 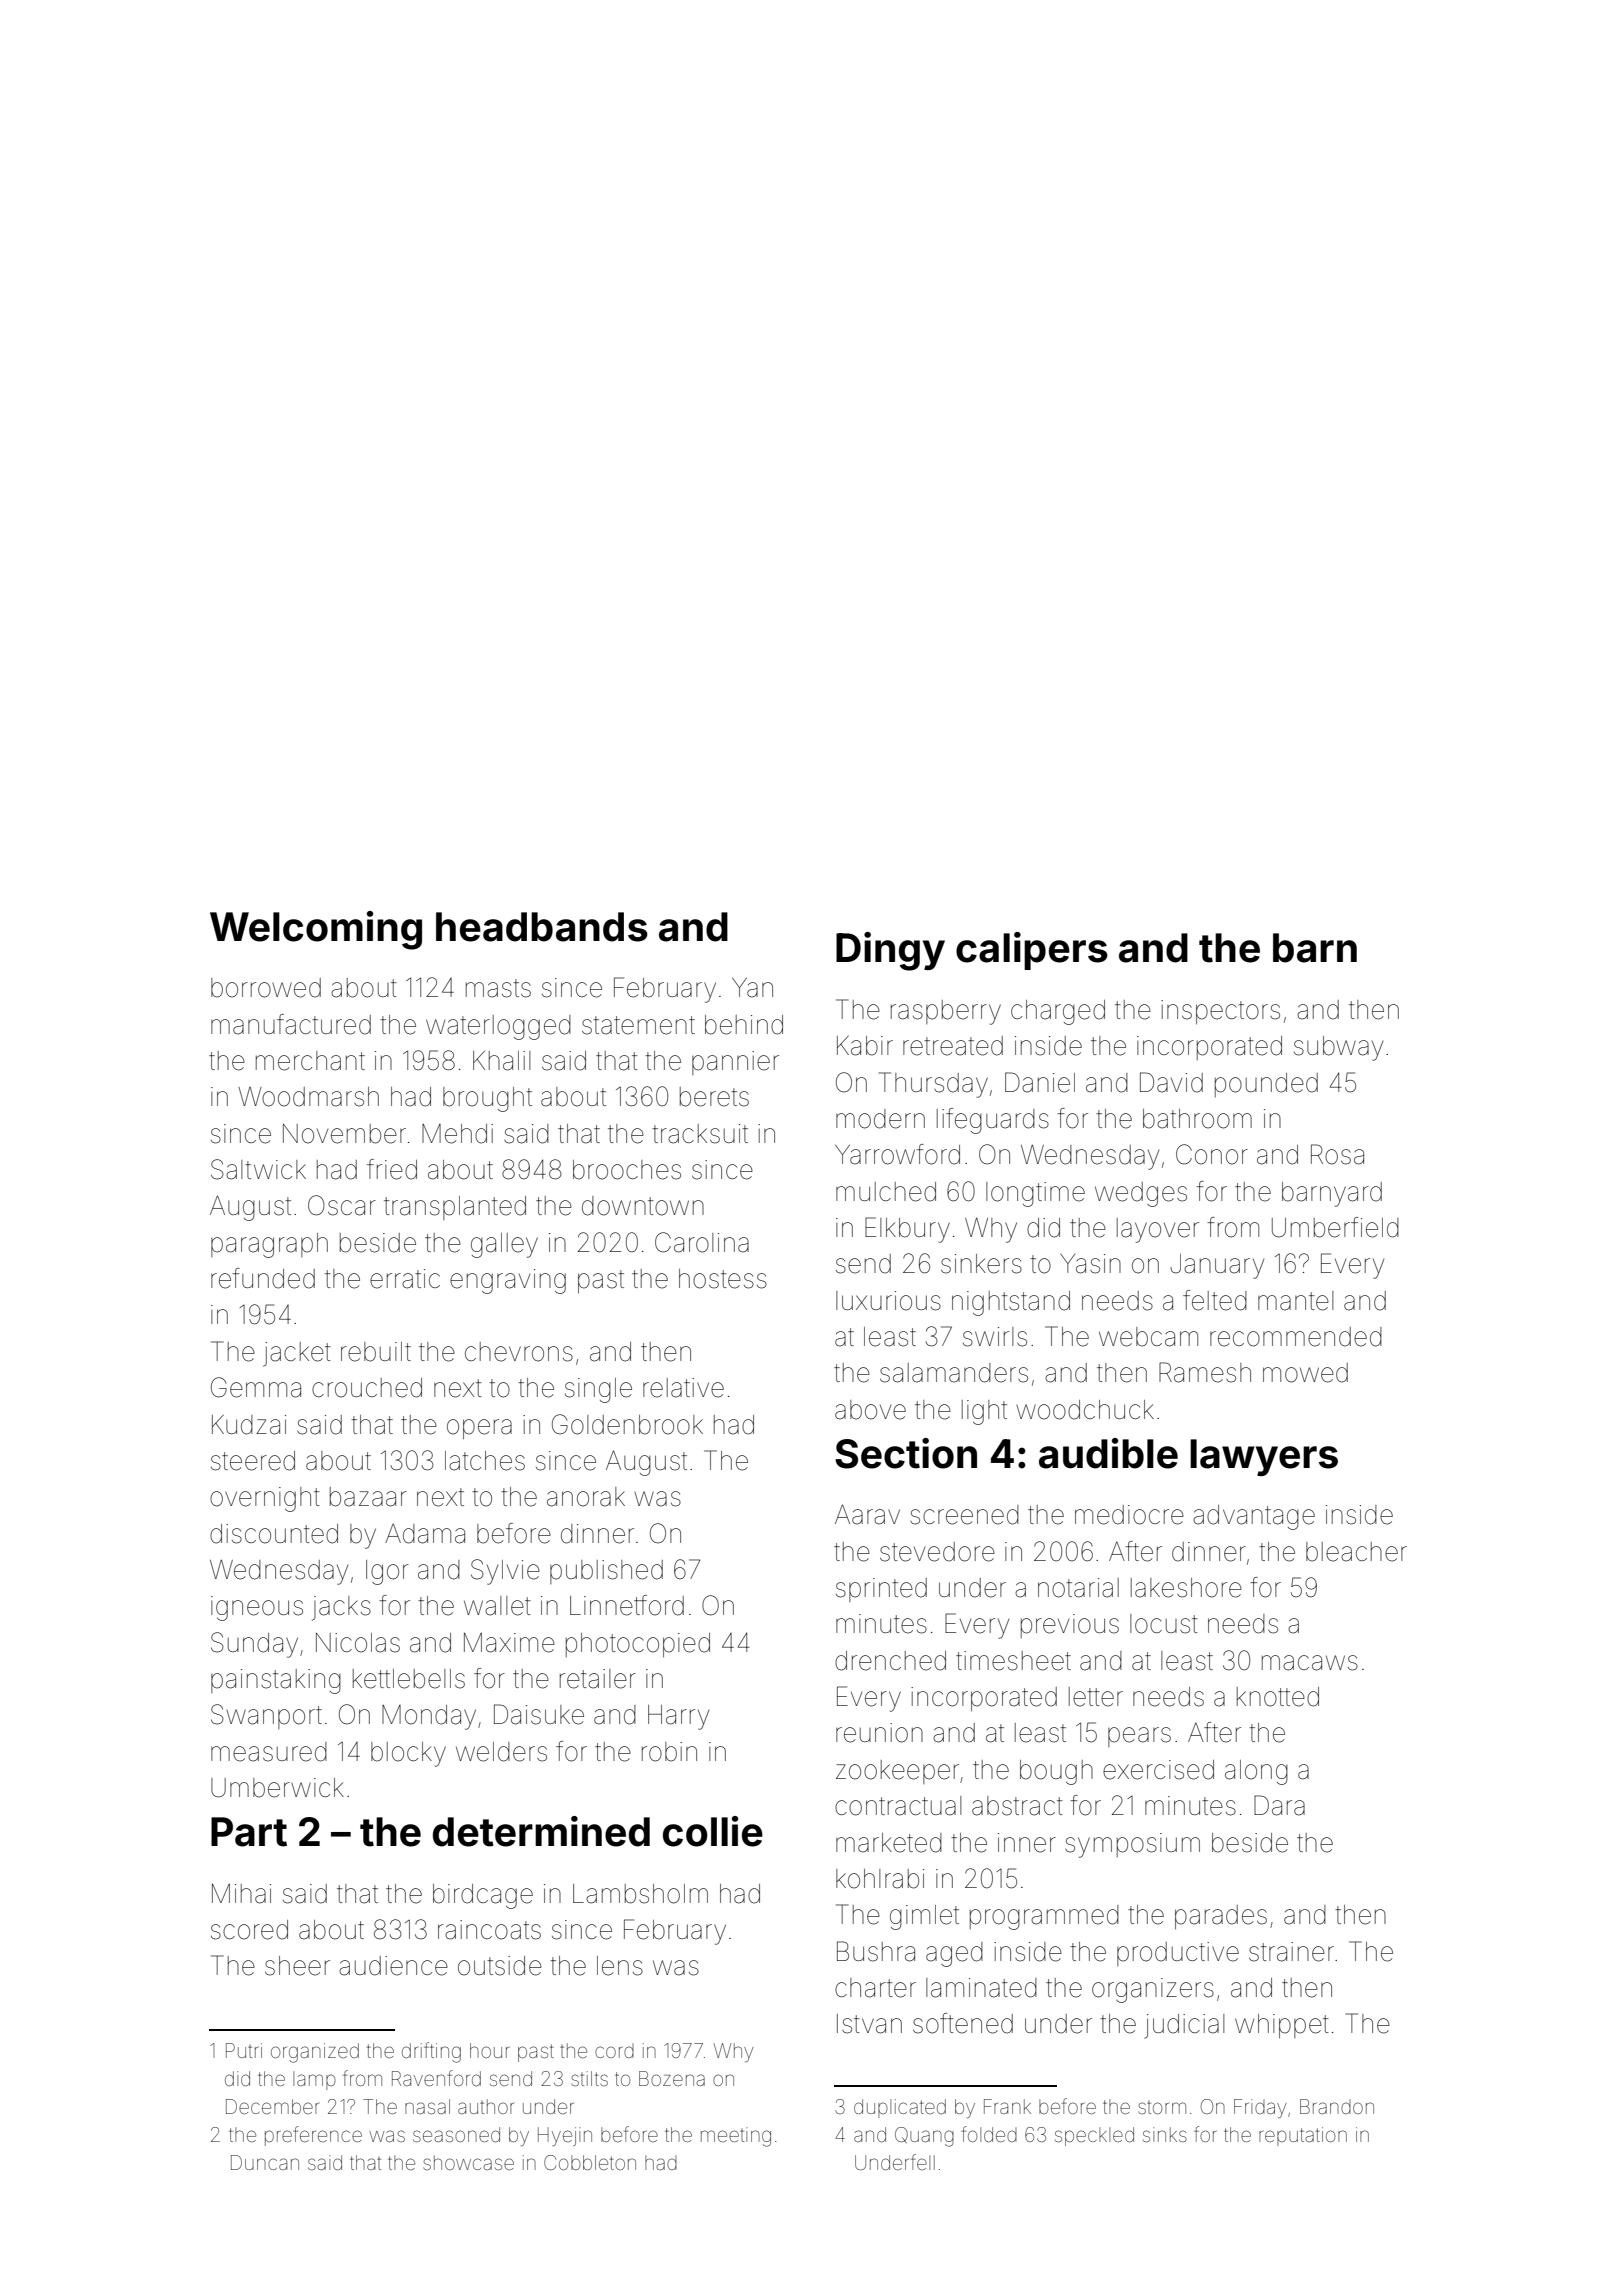 What do you see at coordinates (542, 927) in the screenshot?
I see `headbands` at bounding box center [542, 927].
